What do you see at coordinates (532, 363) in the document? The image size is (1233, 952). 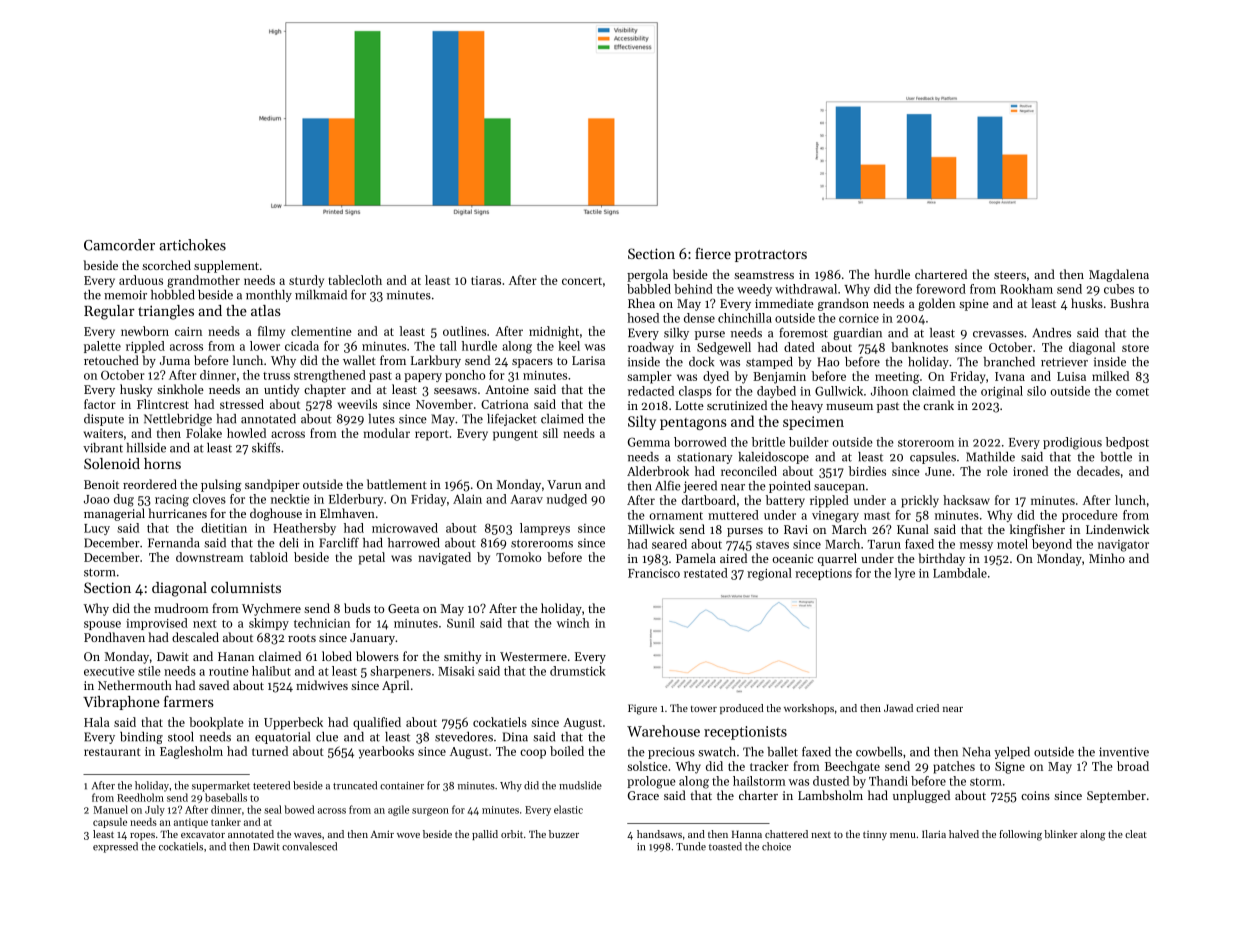 I see `spacers` at bounding box center [532, 363].
